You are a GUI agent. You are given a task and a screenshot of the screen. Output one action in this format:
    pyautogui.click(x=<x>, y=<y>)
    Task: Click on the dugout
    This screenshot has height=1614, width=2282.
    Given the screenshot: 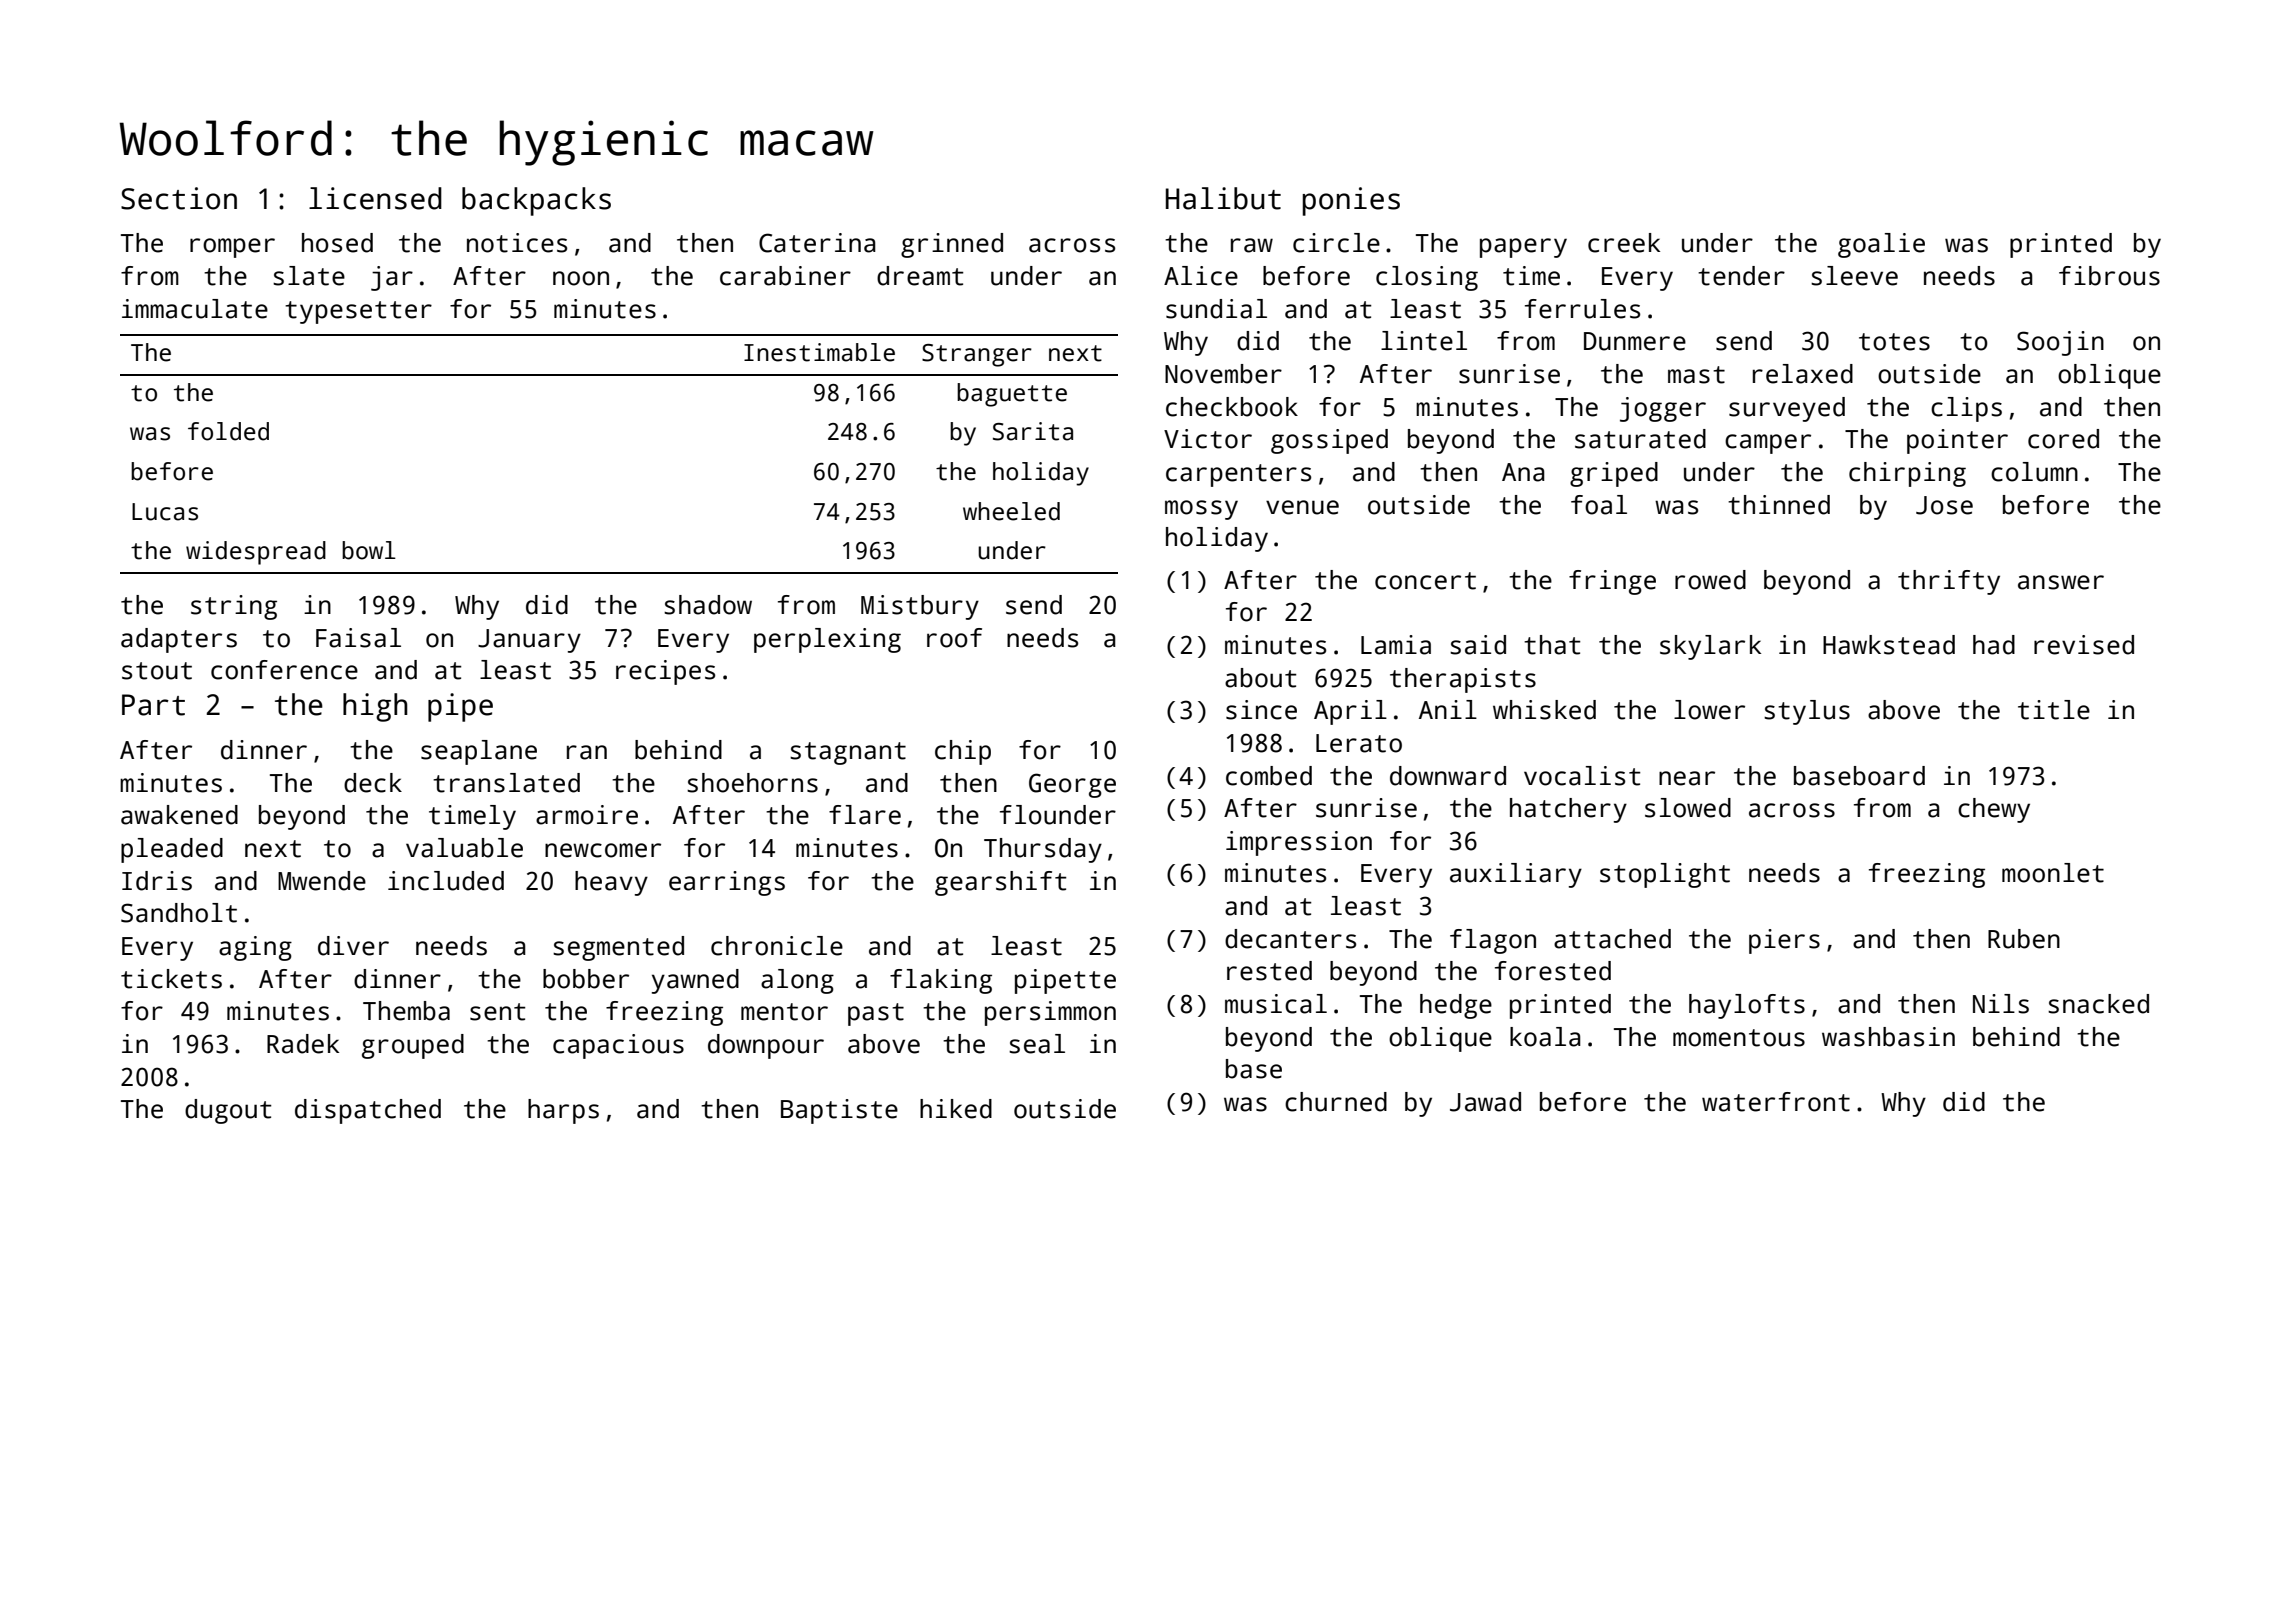 What is the action you would take?
    pyautogui.click(x=228, y=1111)
